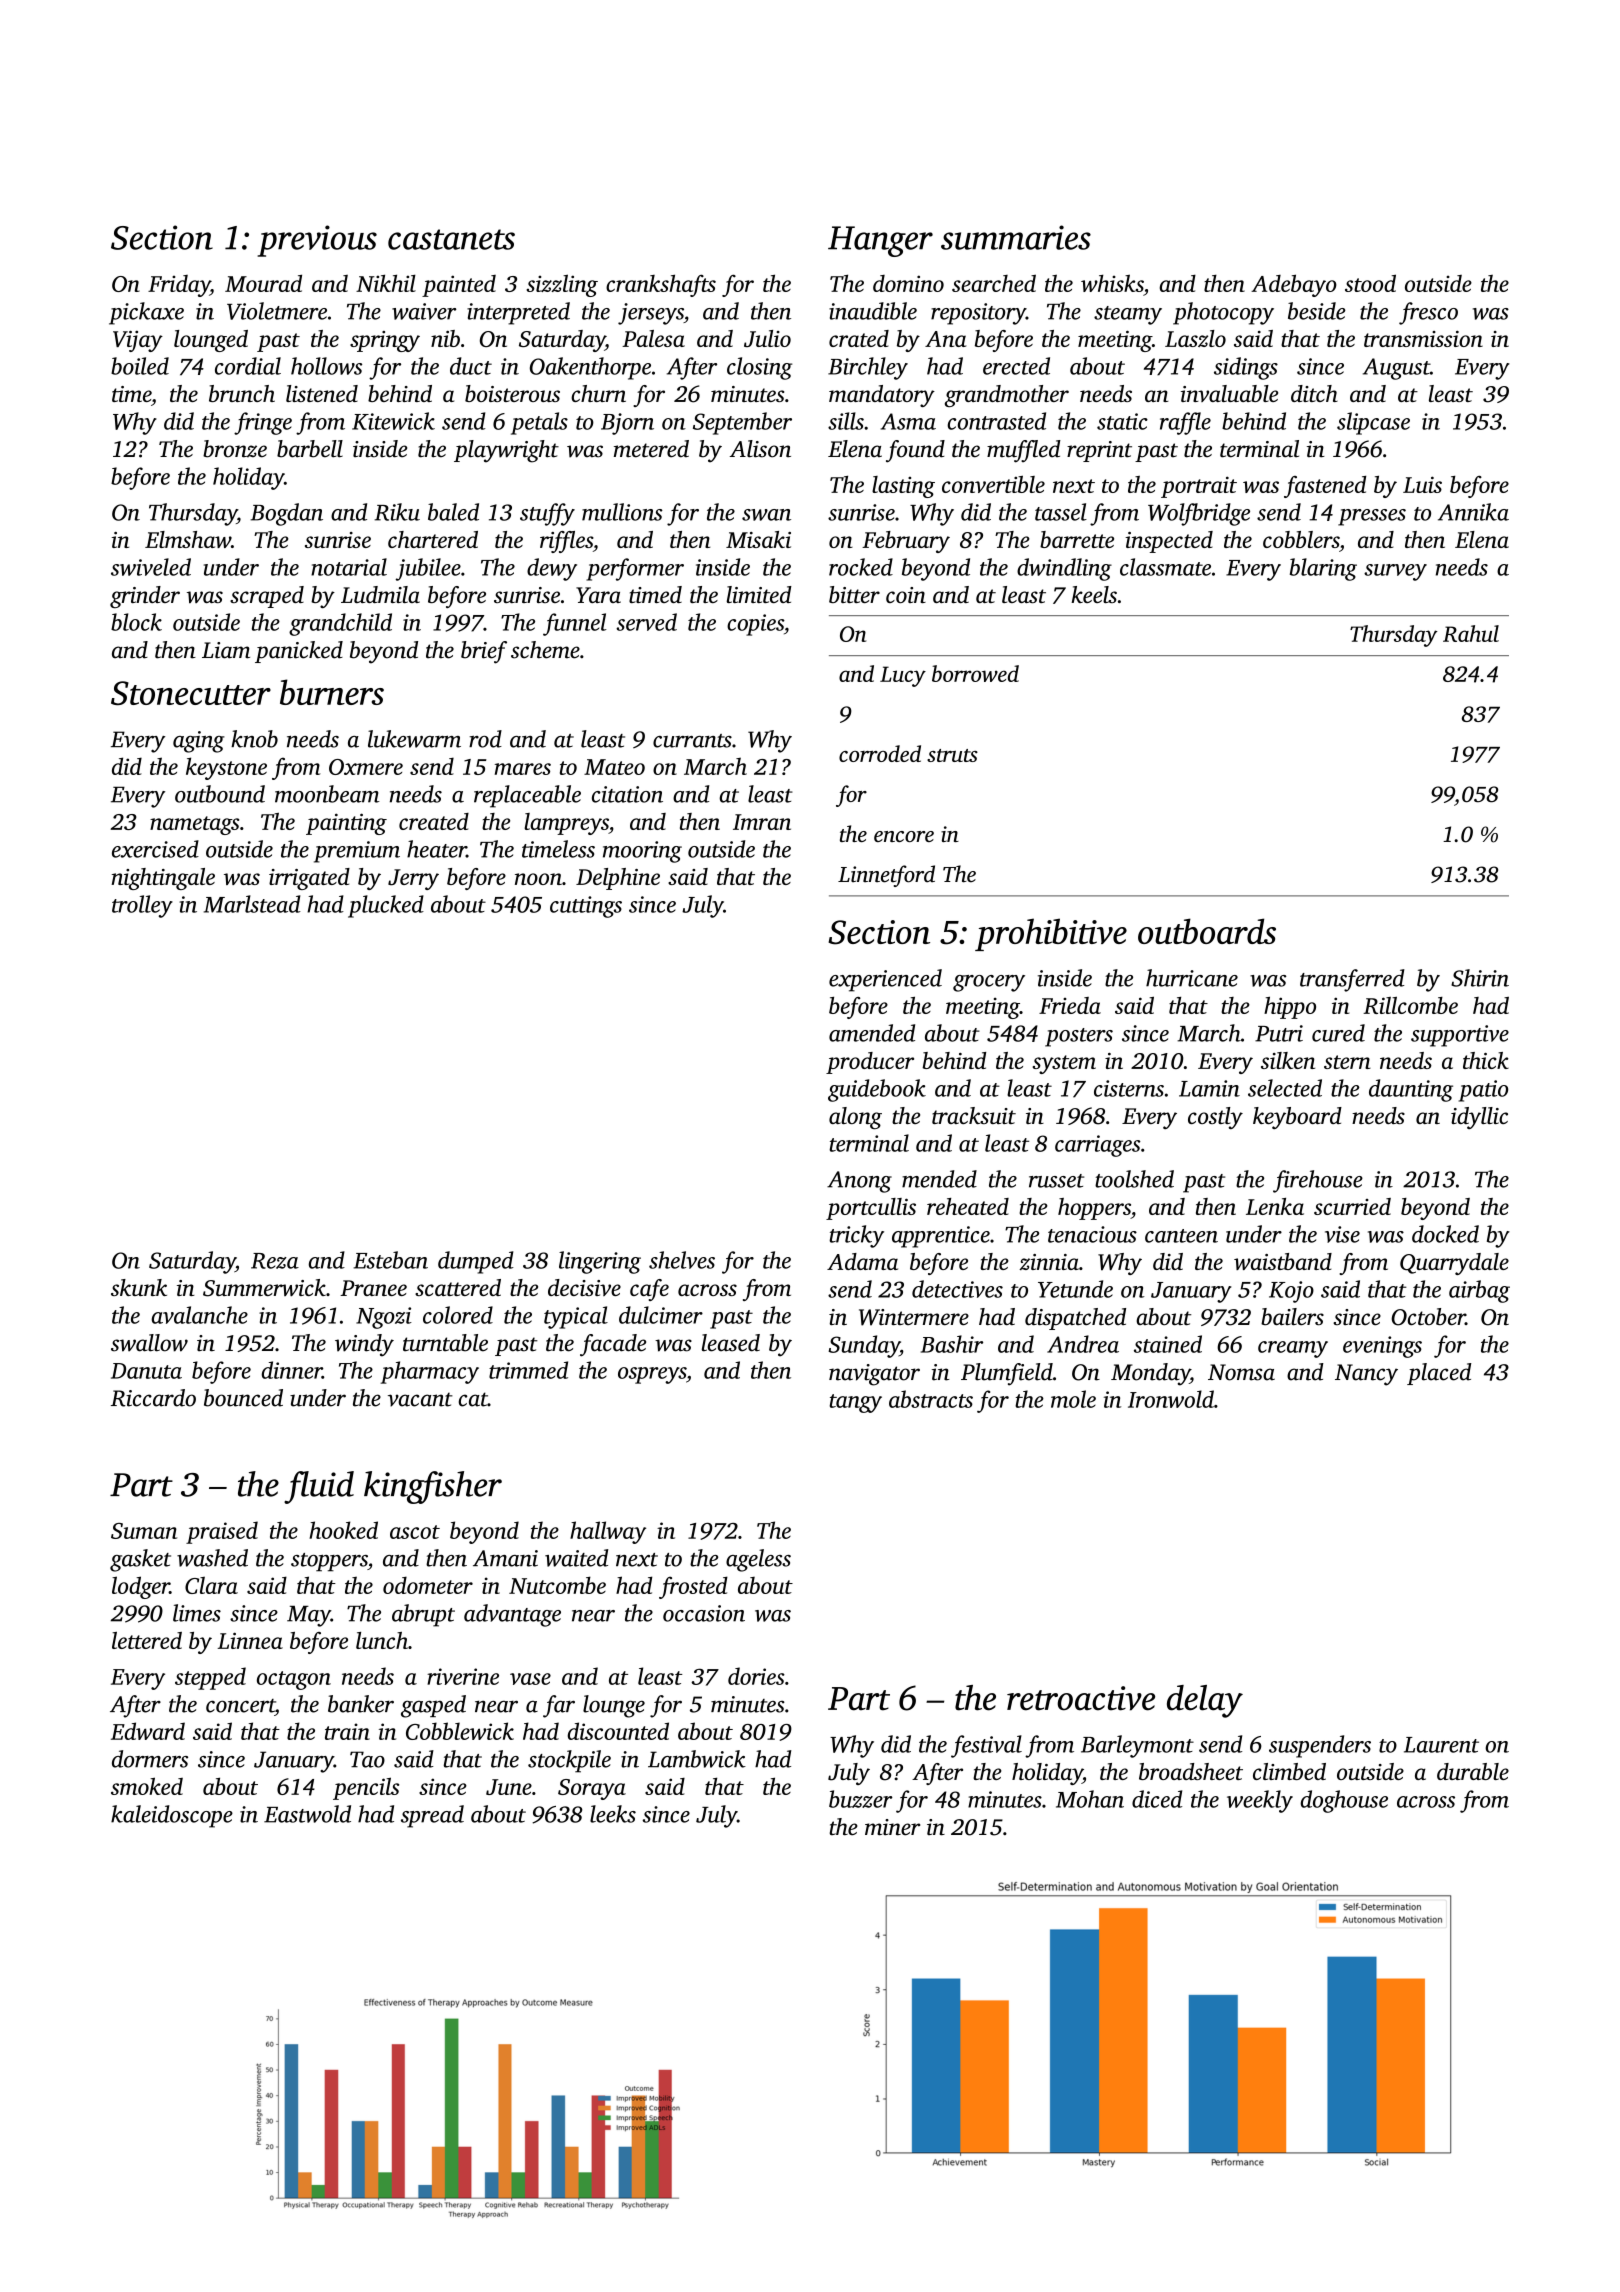 Image resolution: width=1620 pixels, height=2292 pixels. What do you see at coordinates (1275, 1206) in the screenshot?
I see `Lenka` at bounding box center [1275, 1206].
